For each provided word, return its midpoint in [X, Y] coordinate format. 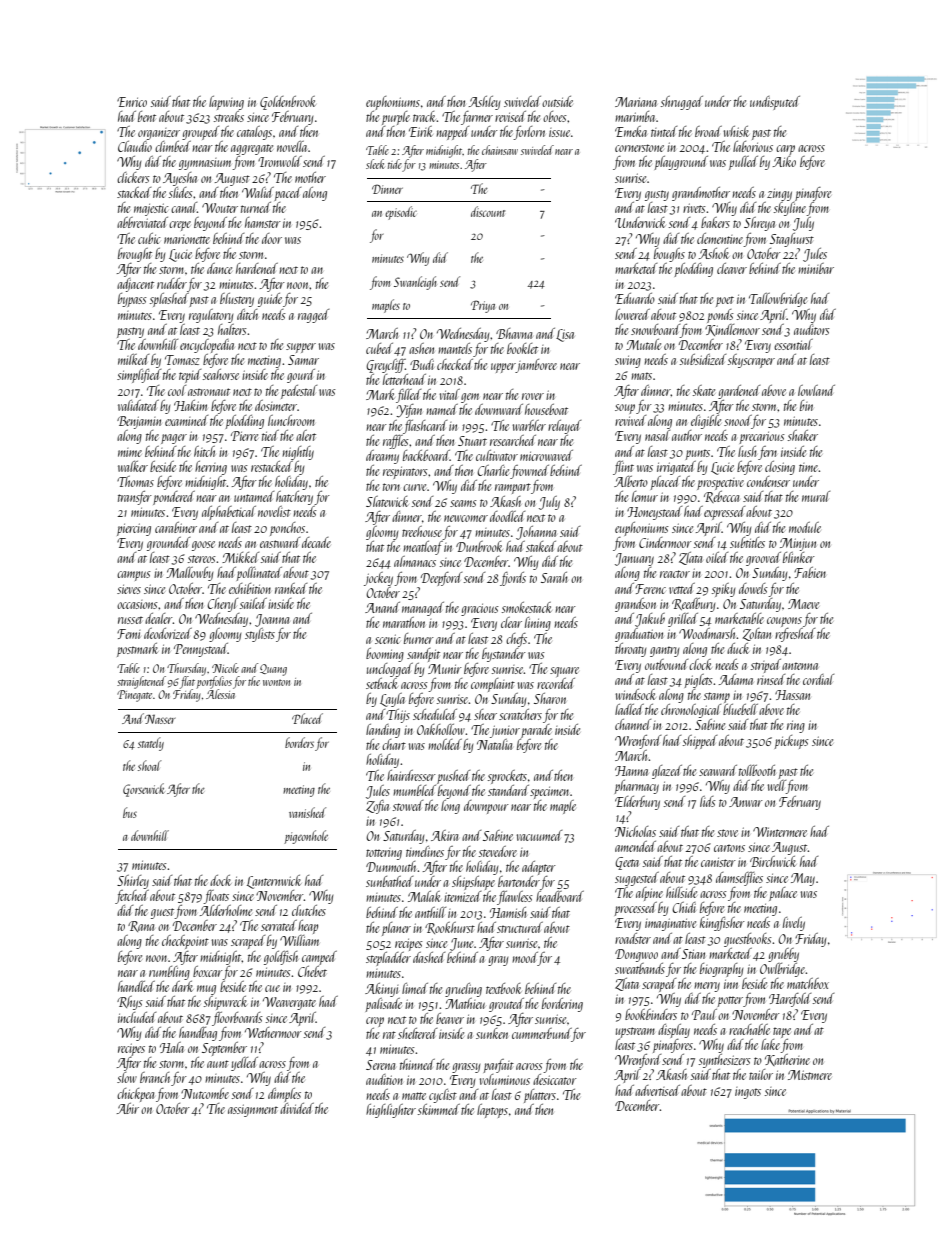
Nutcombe [205, 1093]
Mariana [636, 102]
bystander [504, 655]
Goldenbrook [288, 103]
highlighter [391, 1111]
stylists [260, 635]
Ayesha [180, 179]
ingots [748, 1093]
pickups [791, 742]
